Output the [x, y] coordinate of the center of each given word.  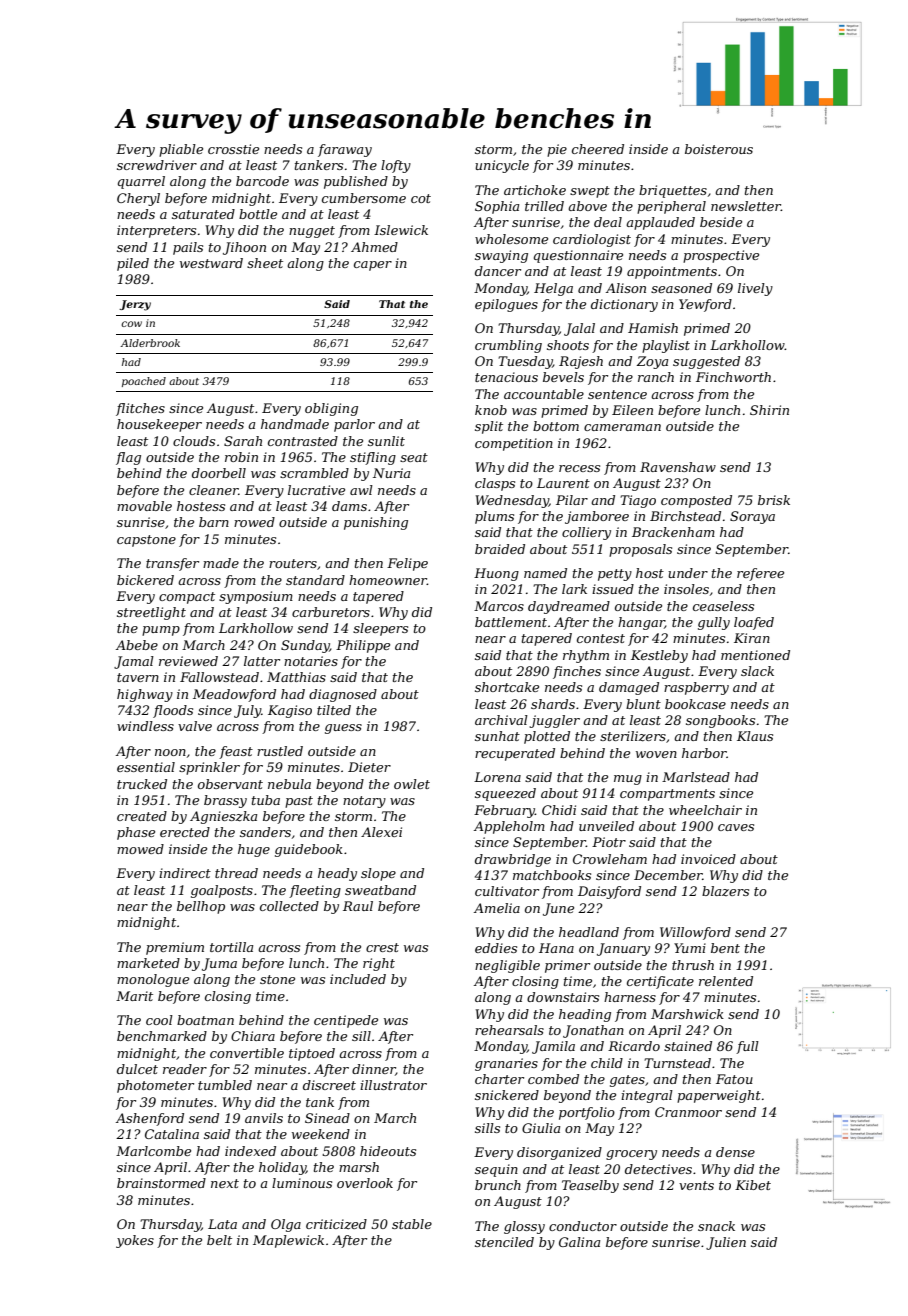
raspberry [696, 688]
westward [211, 263]
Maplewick [288, 1241]
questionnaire [578, 256]
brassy [225, 801]
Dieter [369, 767]
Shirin [769, 410]
